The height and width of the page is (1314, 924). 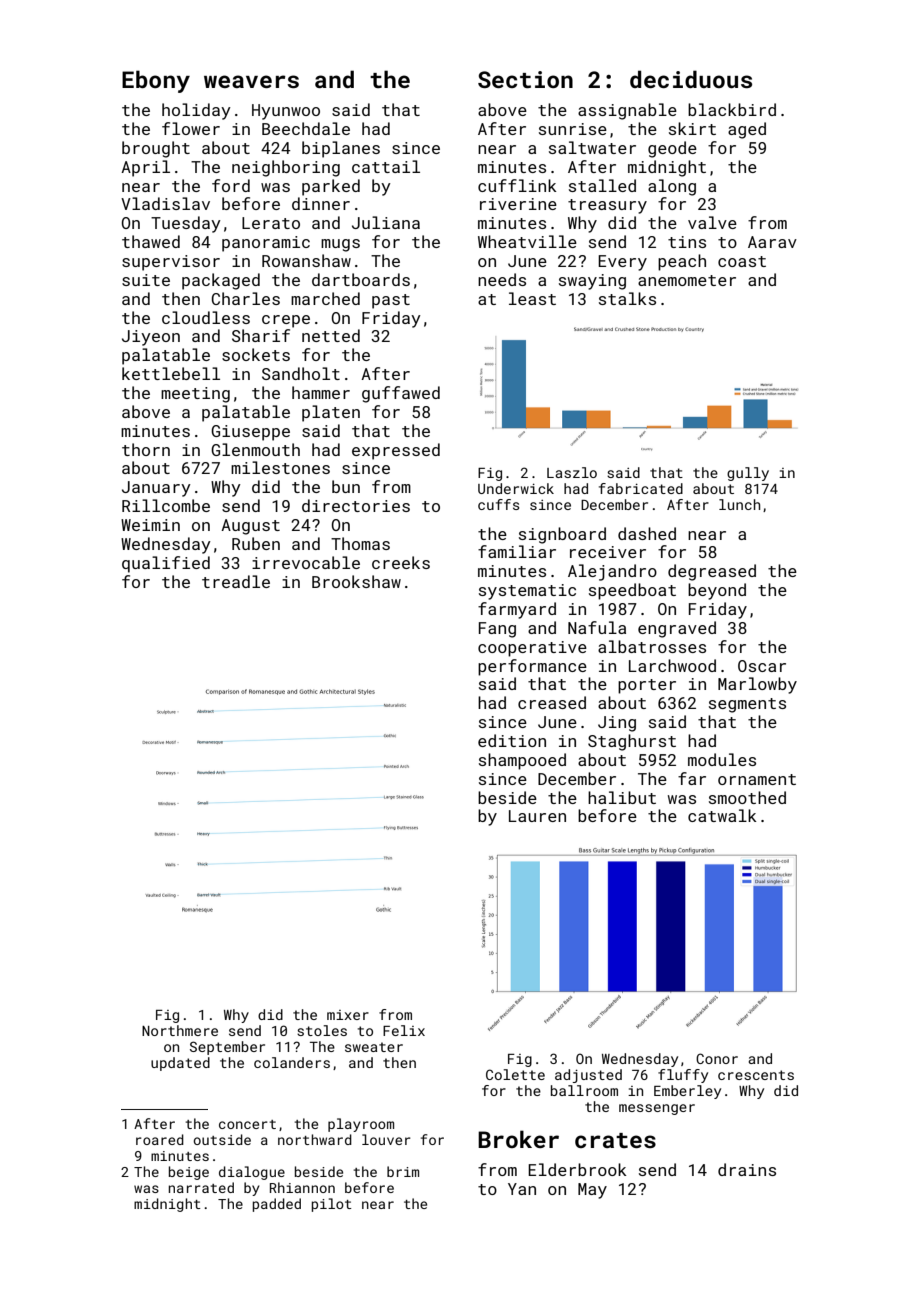 What do you see at coordinates (286, 112) in the page?
I see `Hyunwoo` at bounding box center [286, 112].
